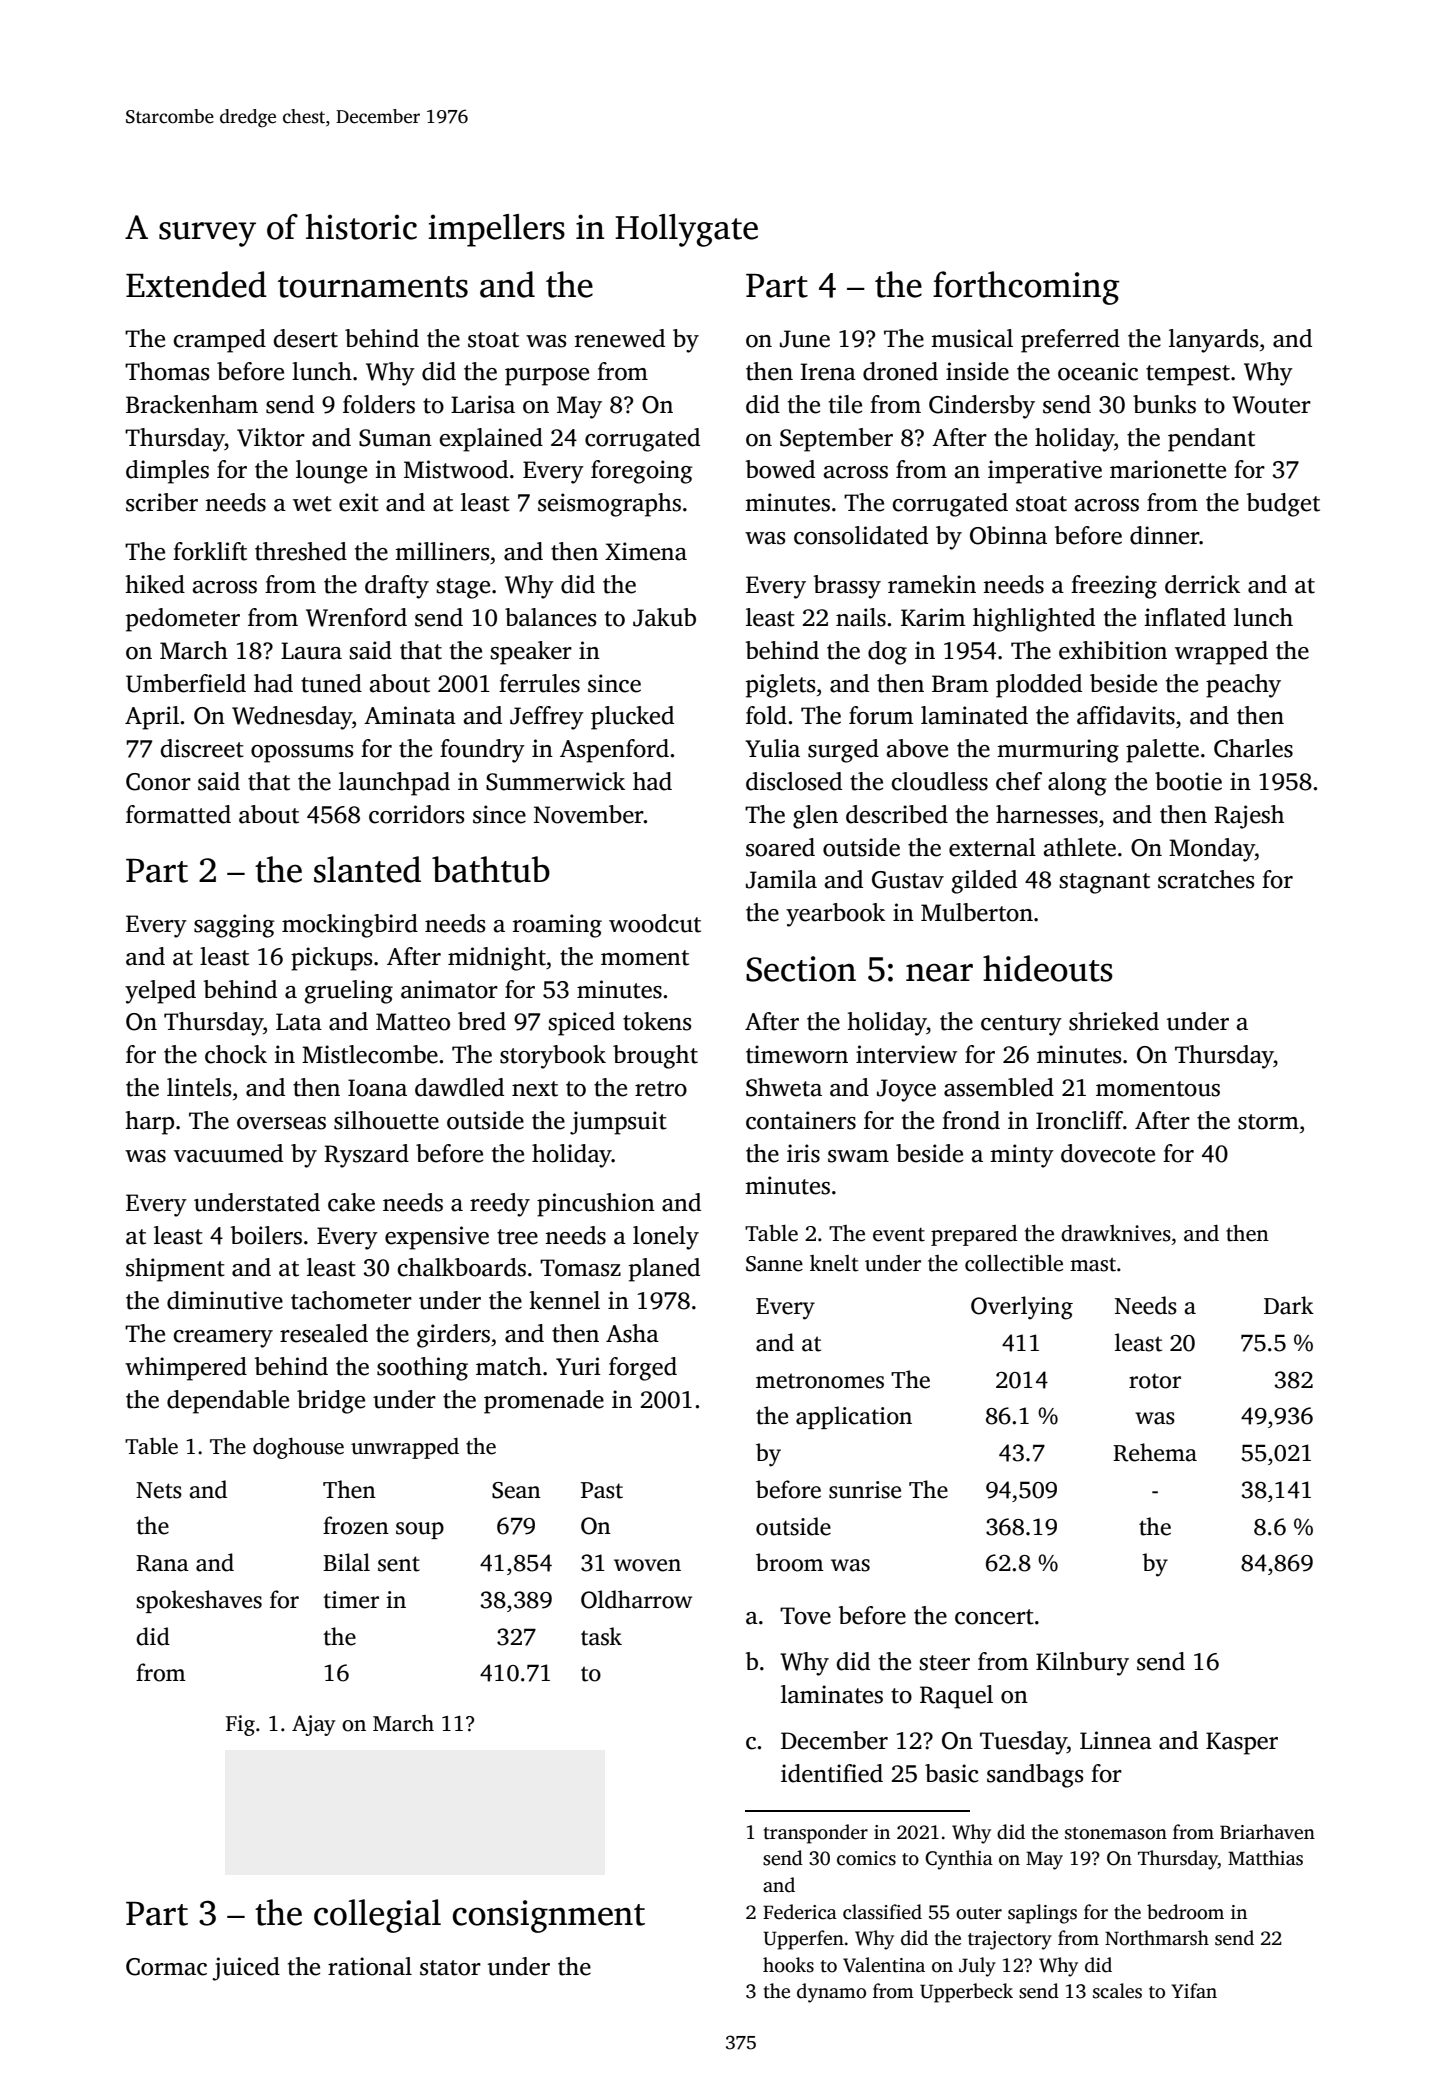 The width and height of the image is (1450, 2100). What do you see at coordinates (1289, 1305) in the image?
I see `Dark` at bounding box center [1289, 1305].
